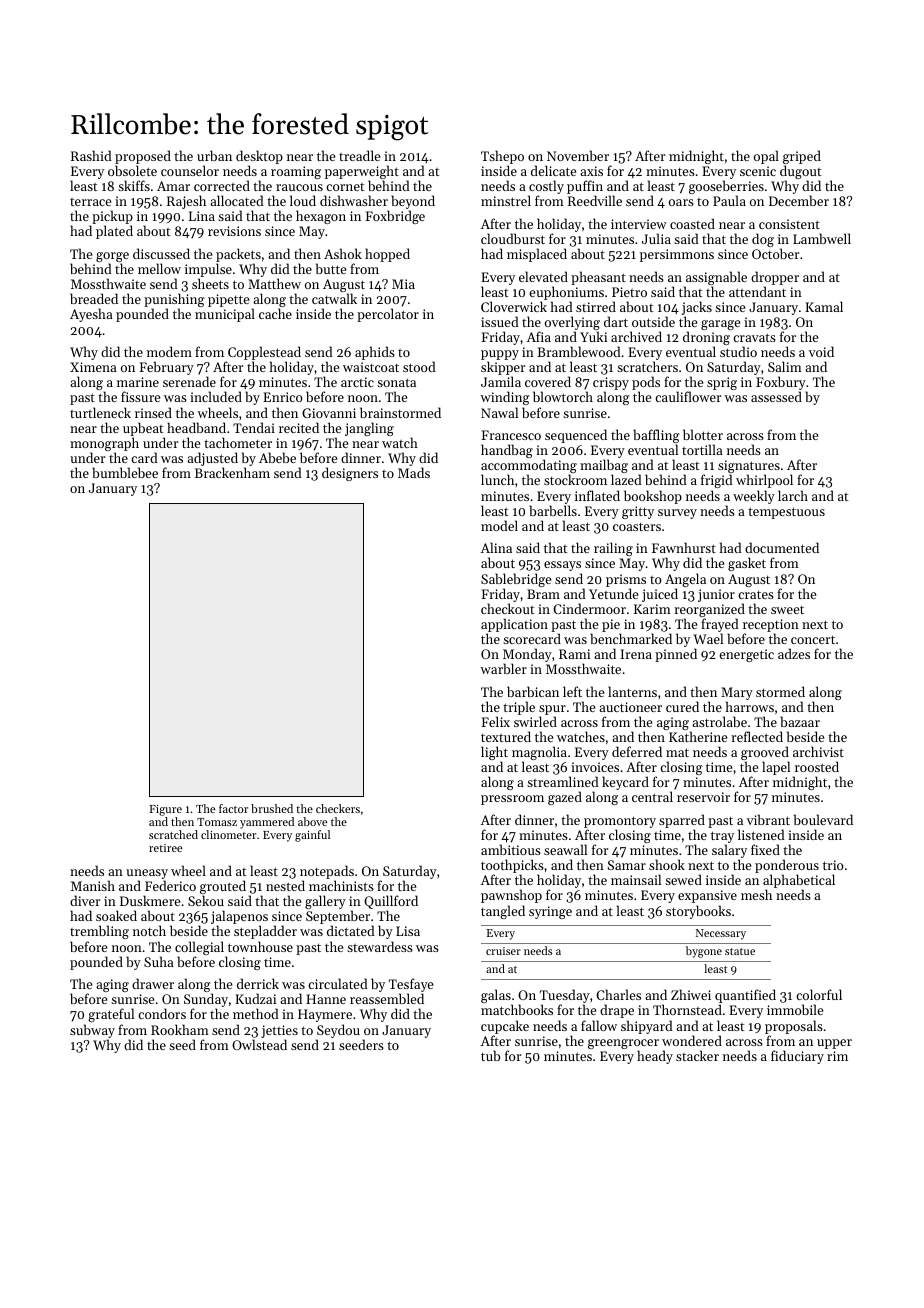 Image resolution: width=924 pixels, height=1308 pixels. Describe the element at coordinates (726, 188) in the screenshot. I see `gooseberries` at that location.
